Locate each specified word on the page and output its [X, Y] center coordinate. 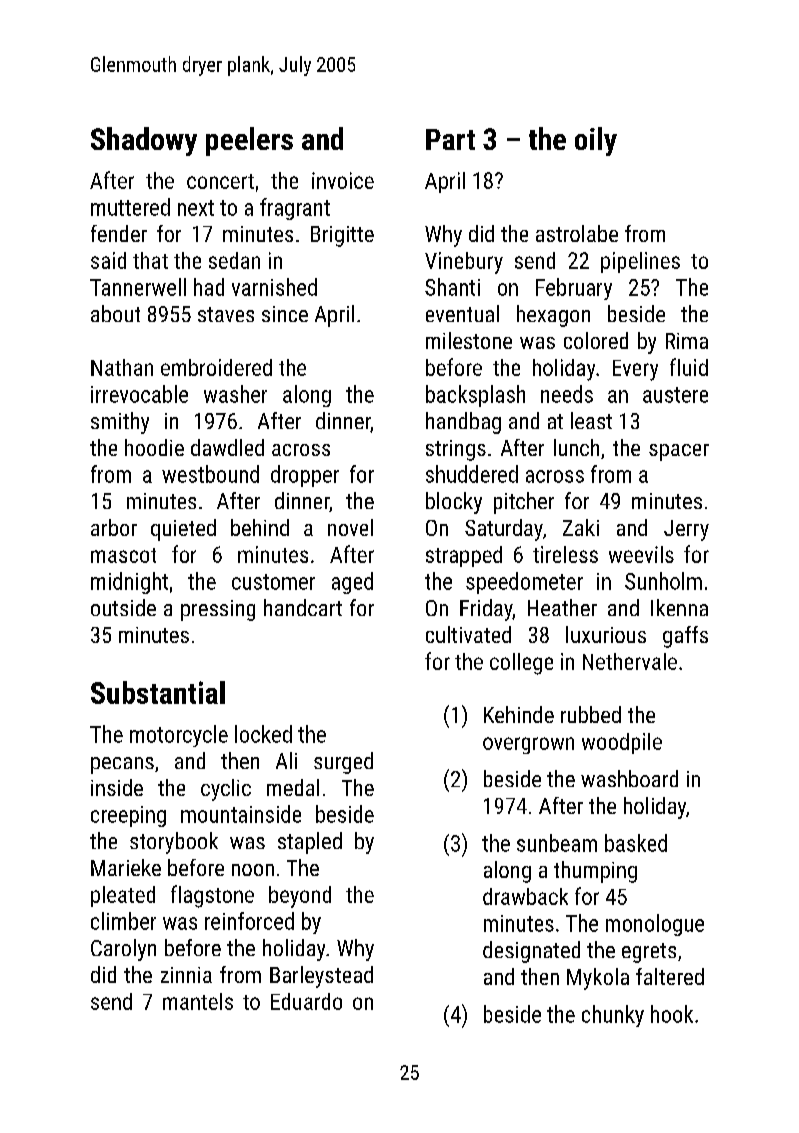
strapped [464, 556]
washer [235, 394]
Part [450, 139]
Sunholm [663, 581]
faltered [670, 976]
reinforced [249, 921]
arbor [114, 527]
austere [675, 395]
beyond [300, 897]
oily [596, 141]
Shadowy [144, 141]
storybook [174, 843]
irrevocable [139, 394]
